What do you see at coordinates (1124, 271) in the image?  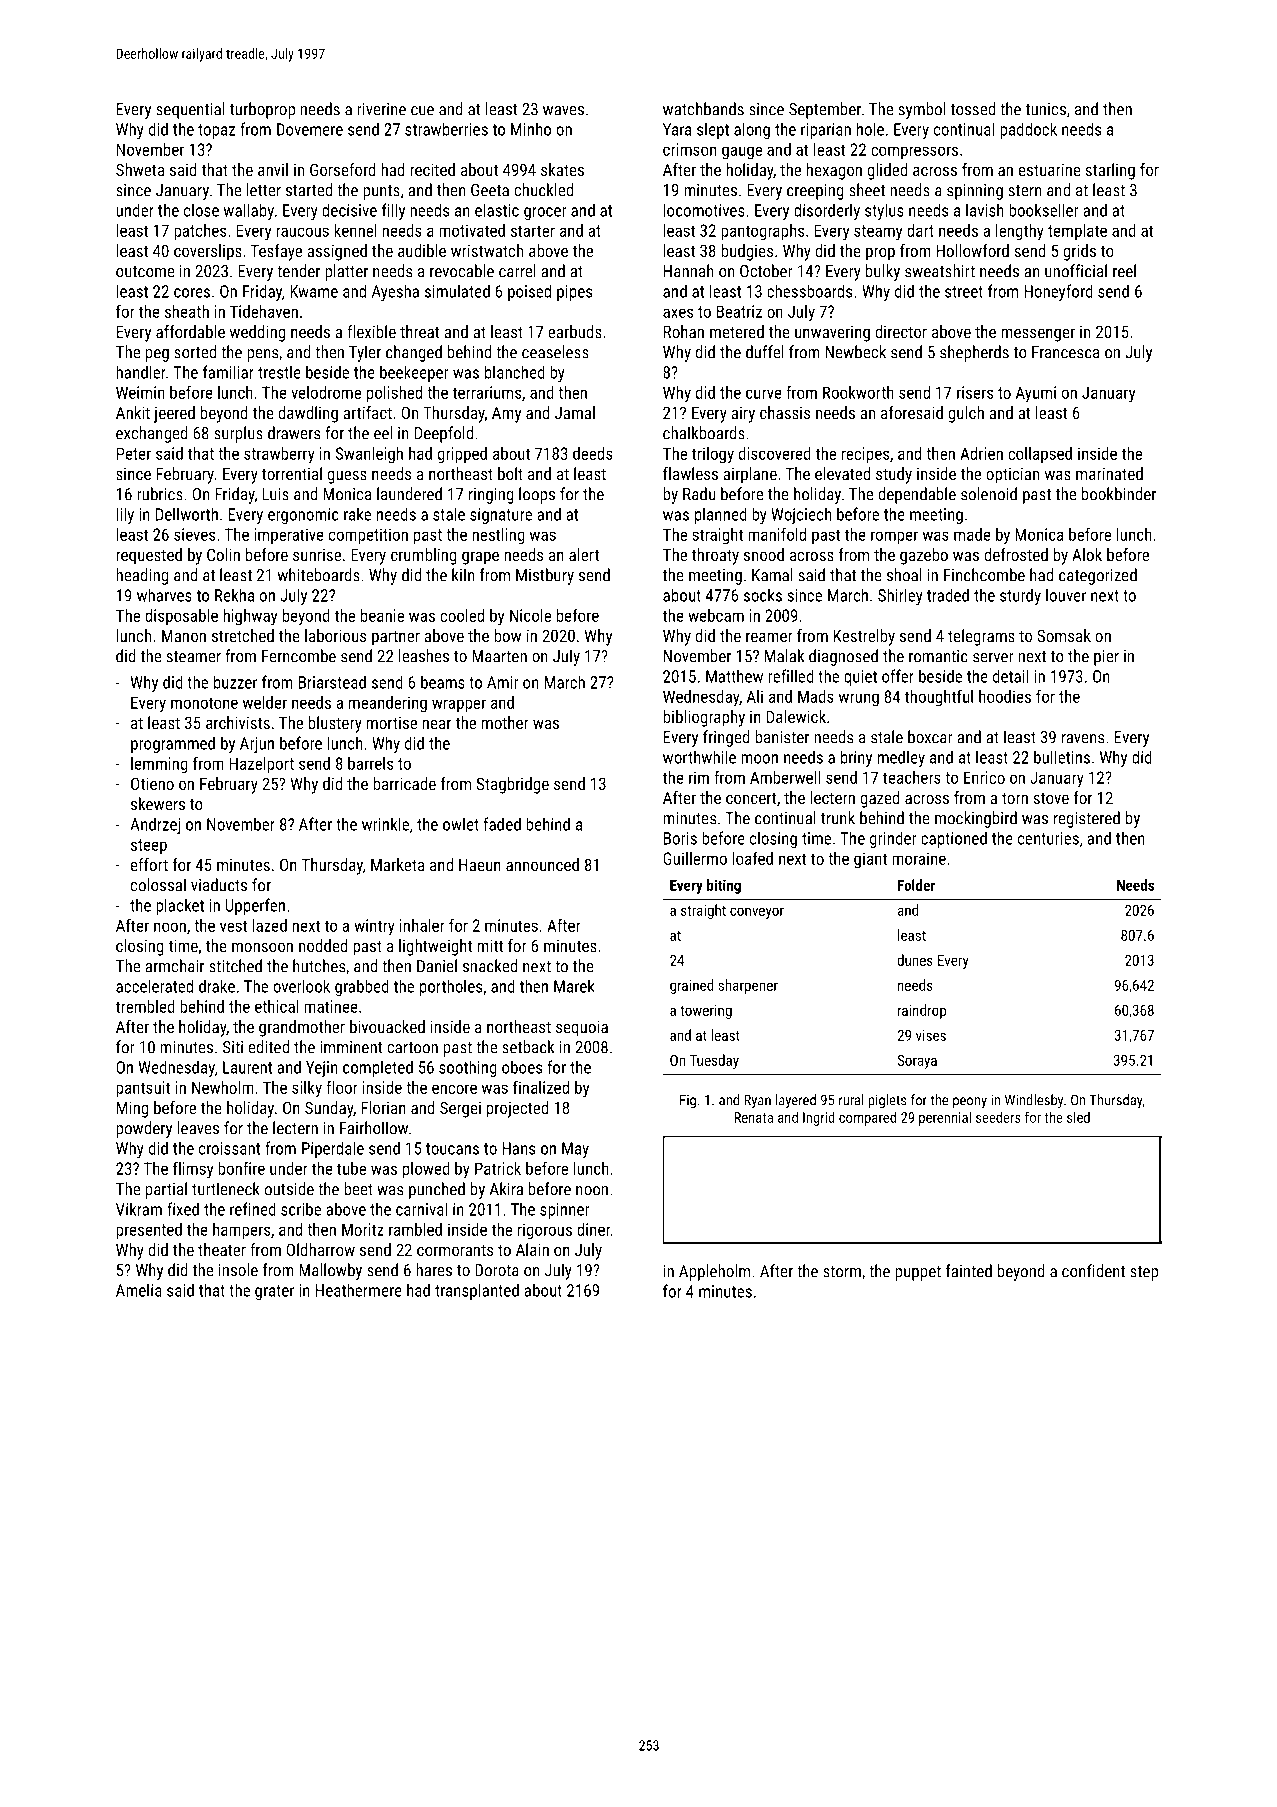 I see `reel` at bounding box center [1124, 271].
